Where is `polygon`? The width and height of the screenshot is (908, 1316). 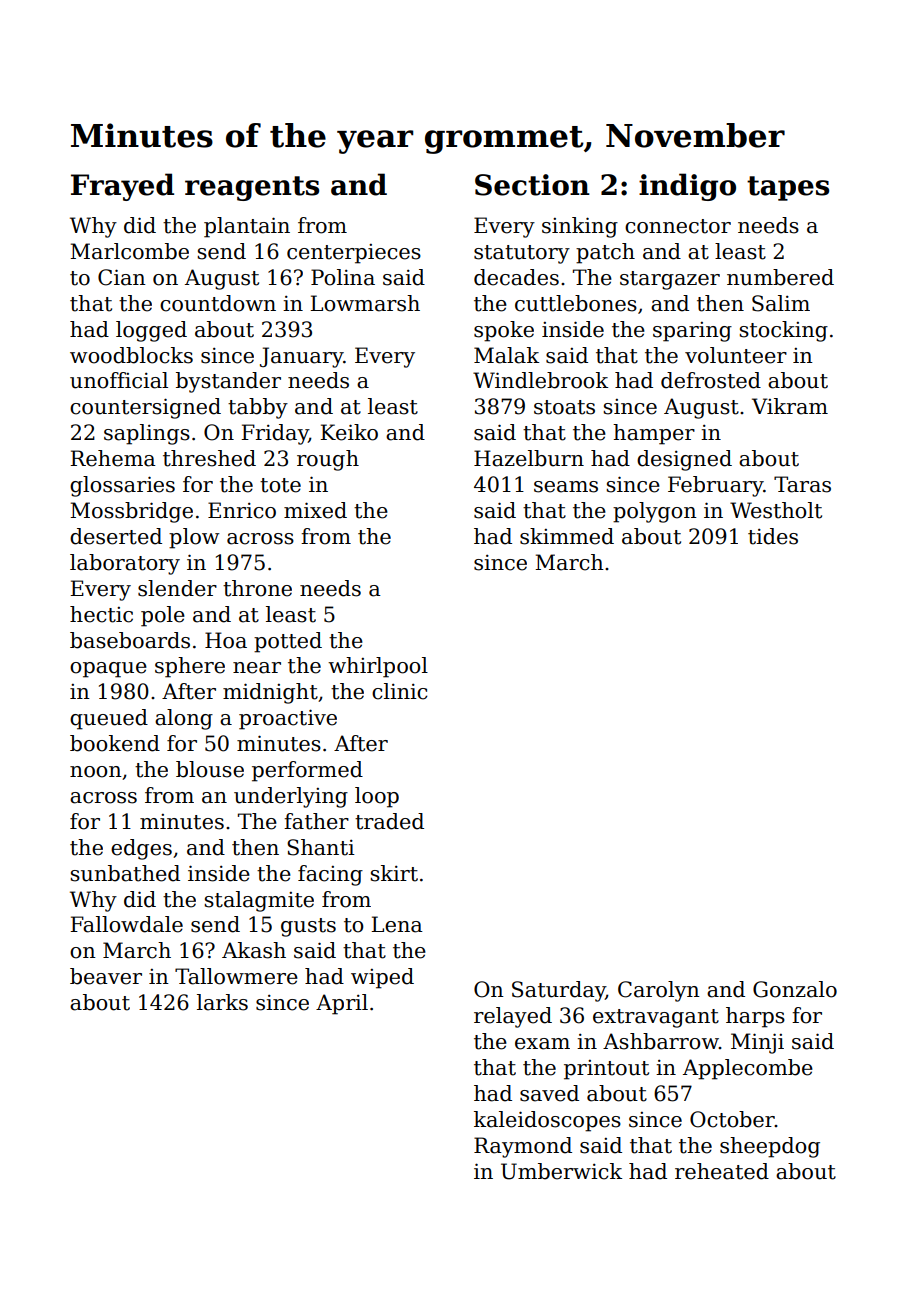
polygon is located at coordinates (655, 512).
